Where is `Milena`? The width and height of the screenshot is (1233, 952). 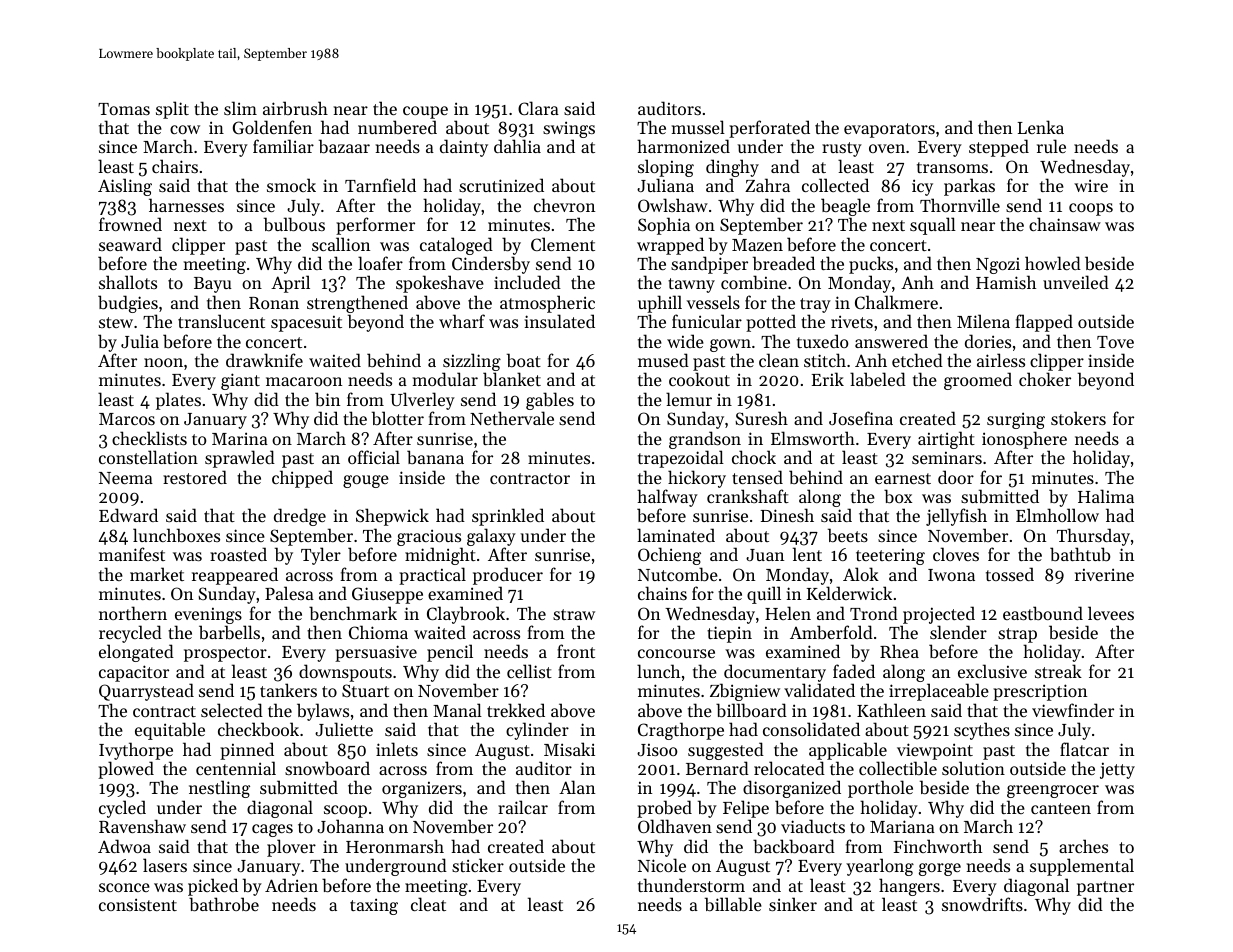 Milena is located at coordinates (983, 321).
